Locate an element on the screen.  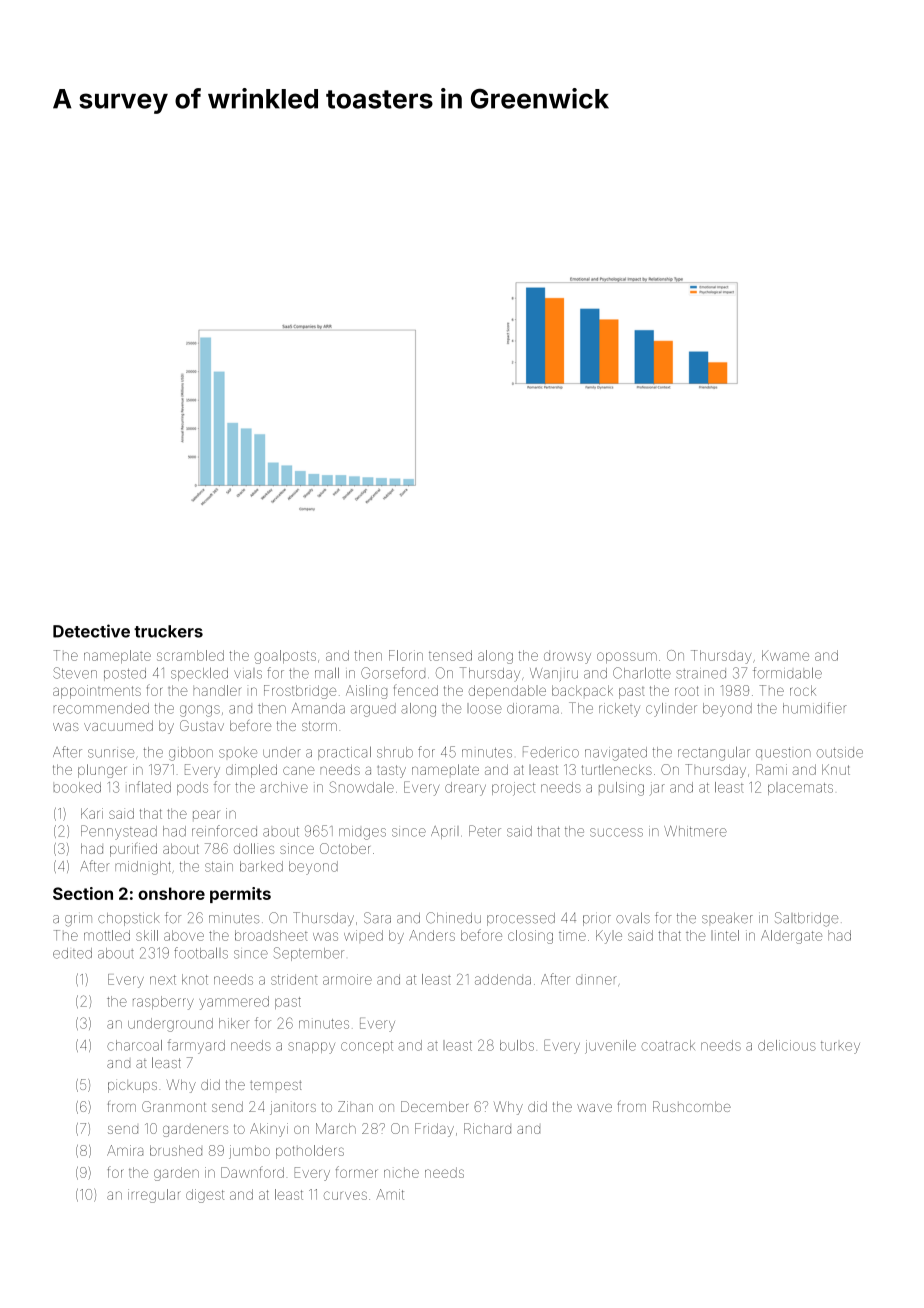
Whitmere is located at coordinates (695, 831).
